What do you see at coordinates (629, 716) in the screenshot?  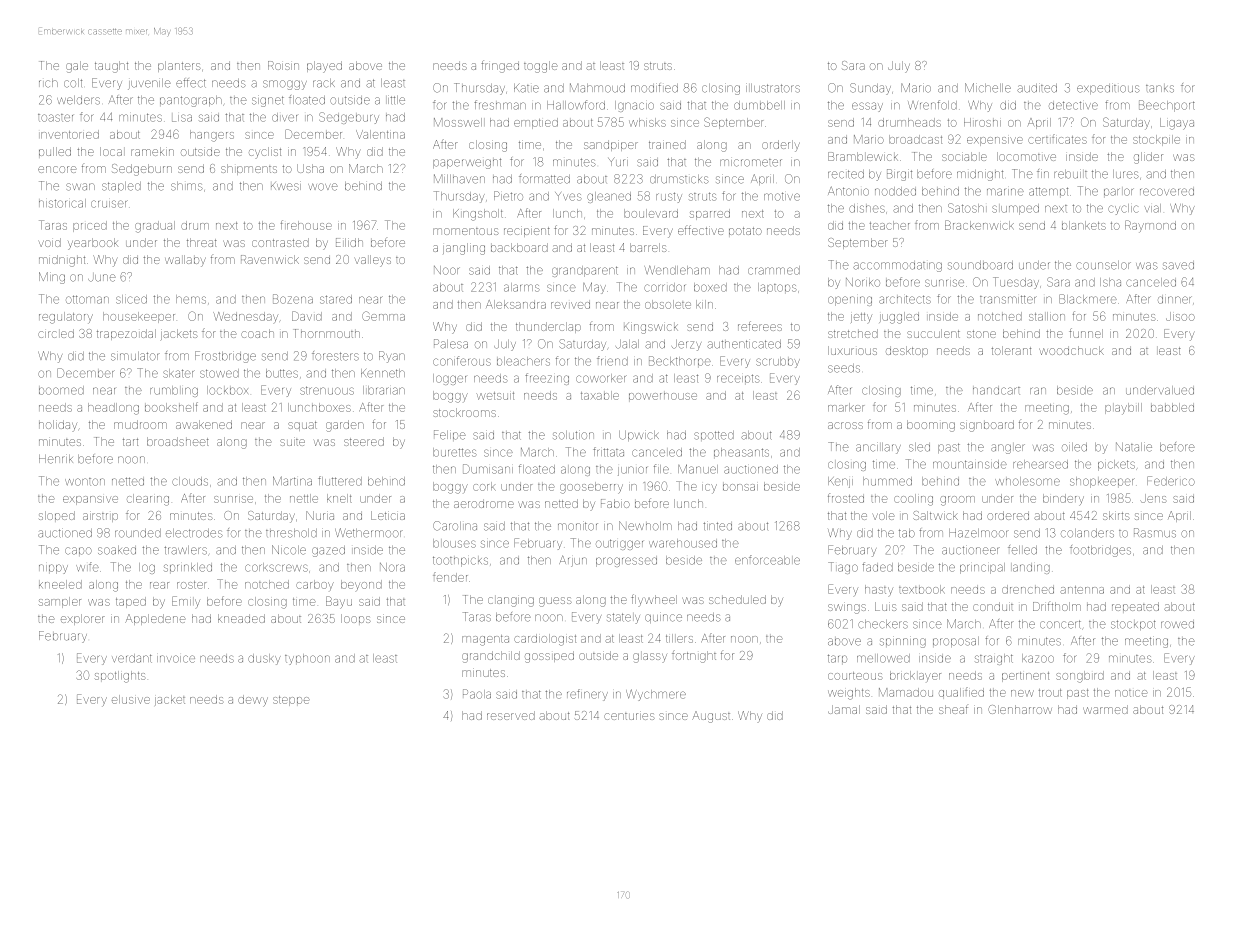 I see `centuries` at bounding box center [629, 716].
